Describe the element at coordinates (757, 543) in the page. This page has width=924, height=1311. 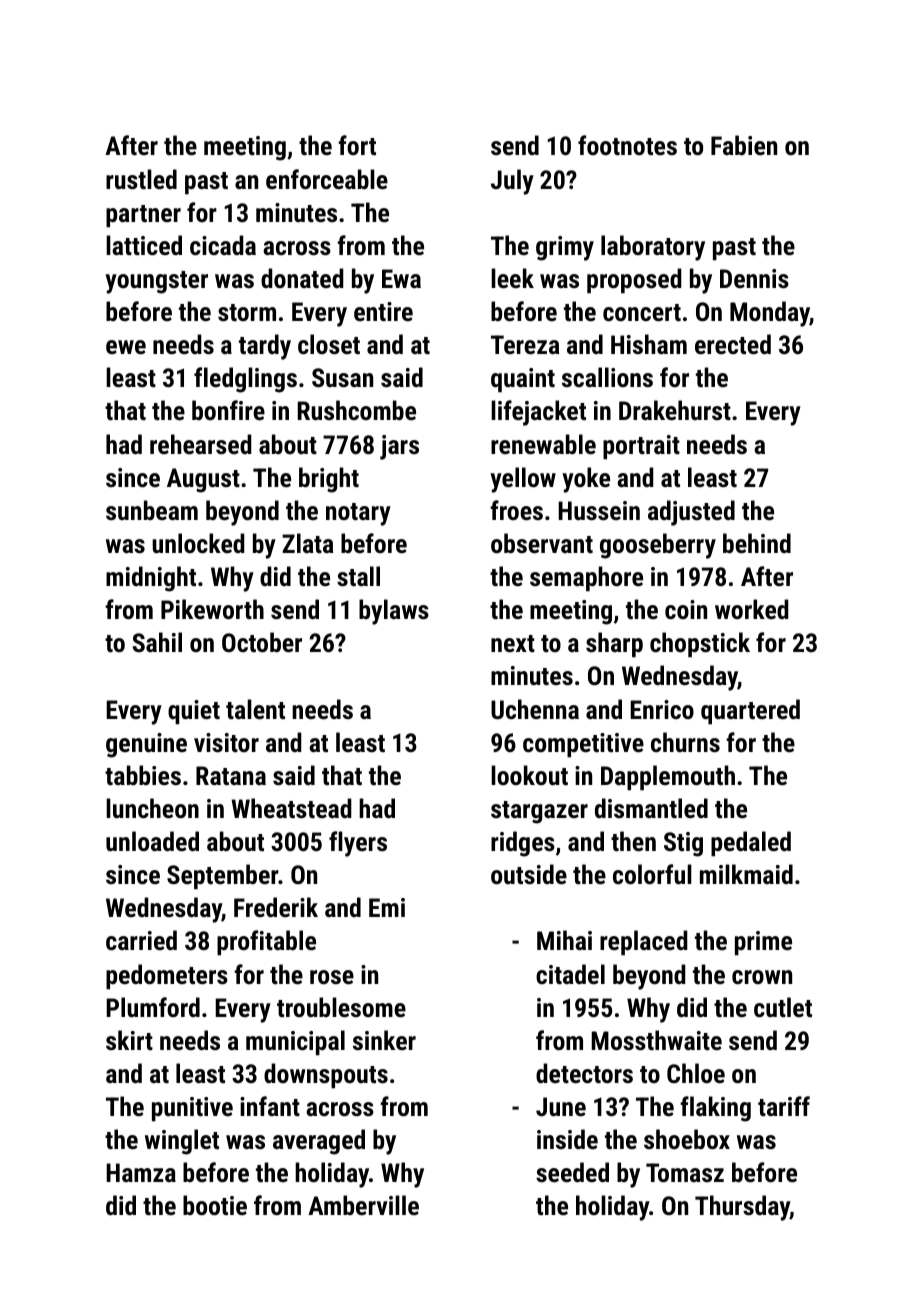
I see `behind` at that location.
